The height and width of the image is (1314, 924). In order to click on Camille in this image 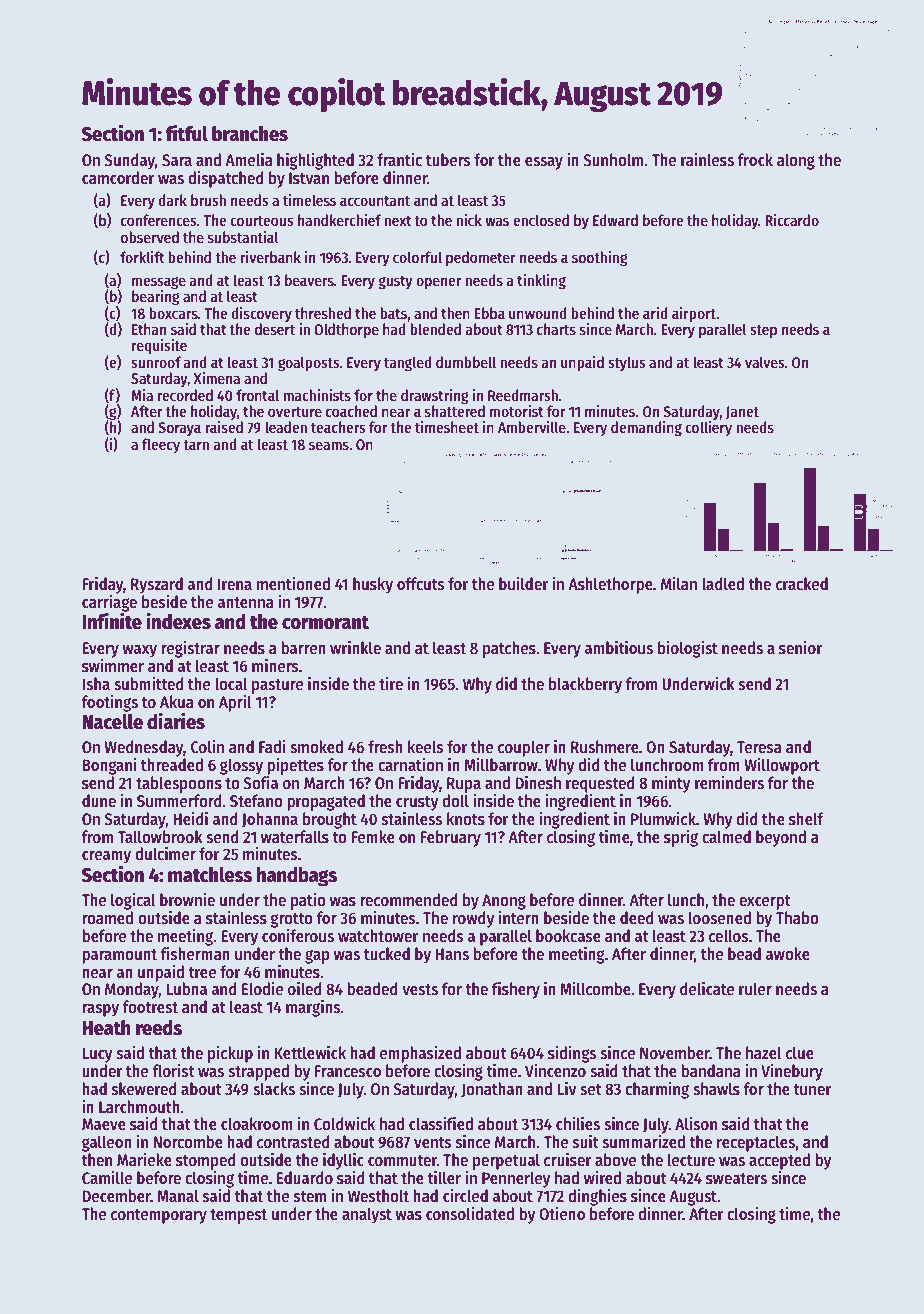, I will do `click(107, 1178)`.
